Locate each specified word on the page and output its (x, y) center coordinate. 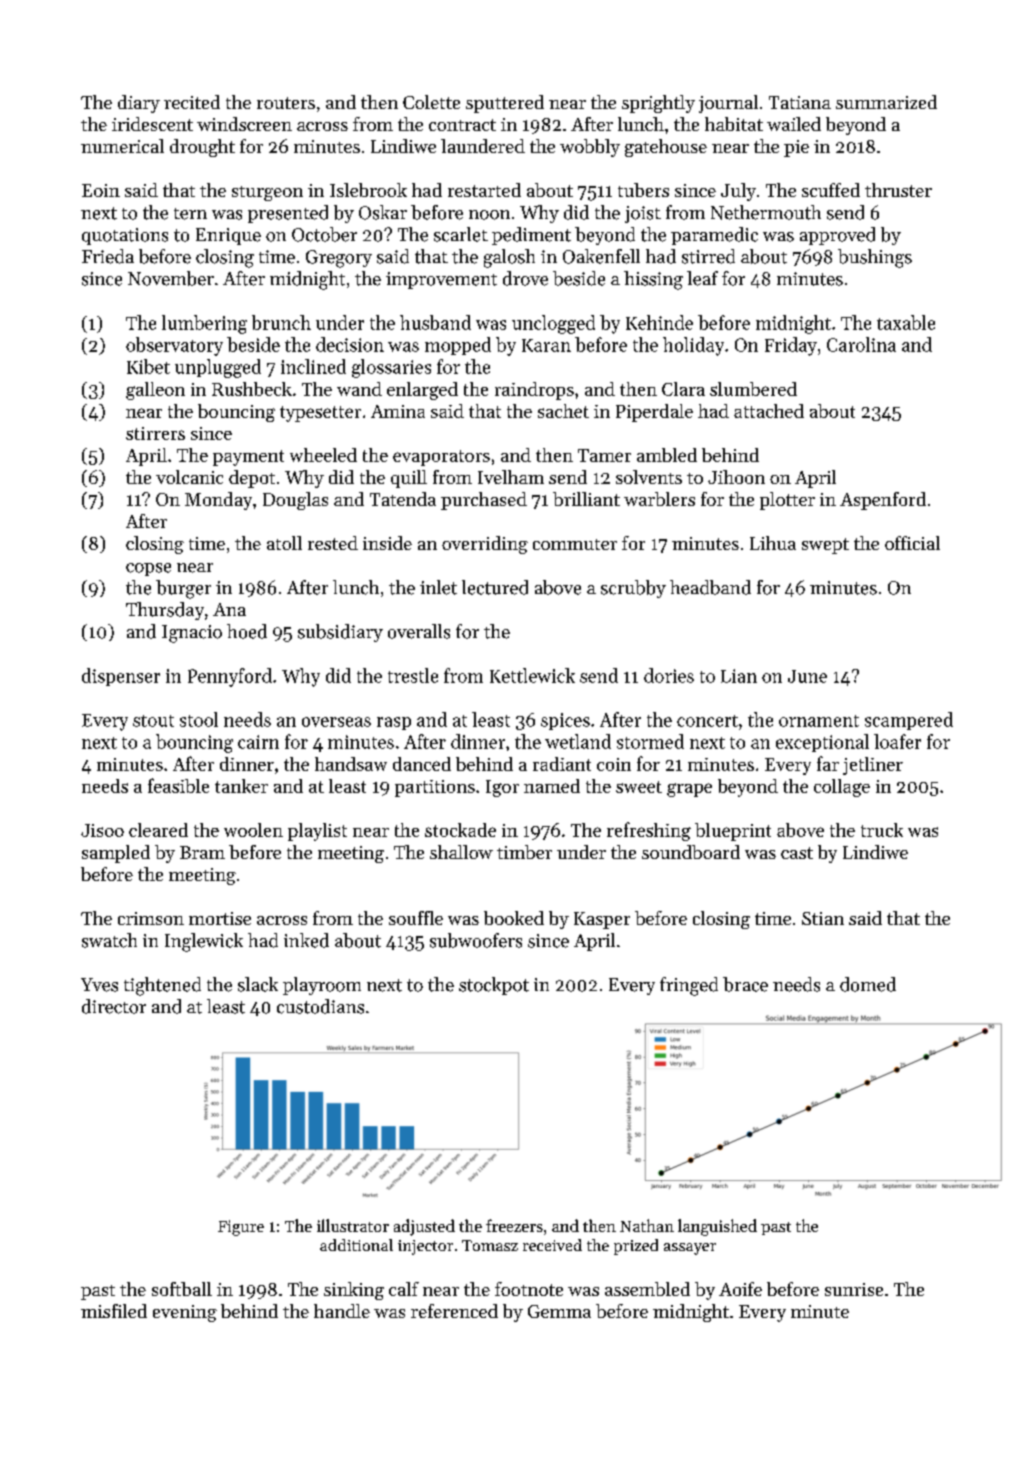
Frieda (108, 256)
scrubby (633, 589)
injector (425, 1247)
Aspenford (883, 501)
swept (825, 546)
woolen (253, 830)
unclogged (553, 324)
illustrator (353, 1225)
